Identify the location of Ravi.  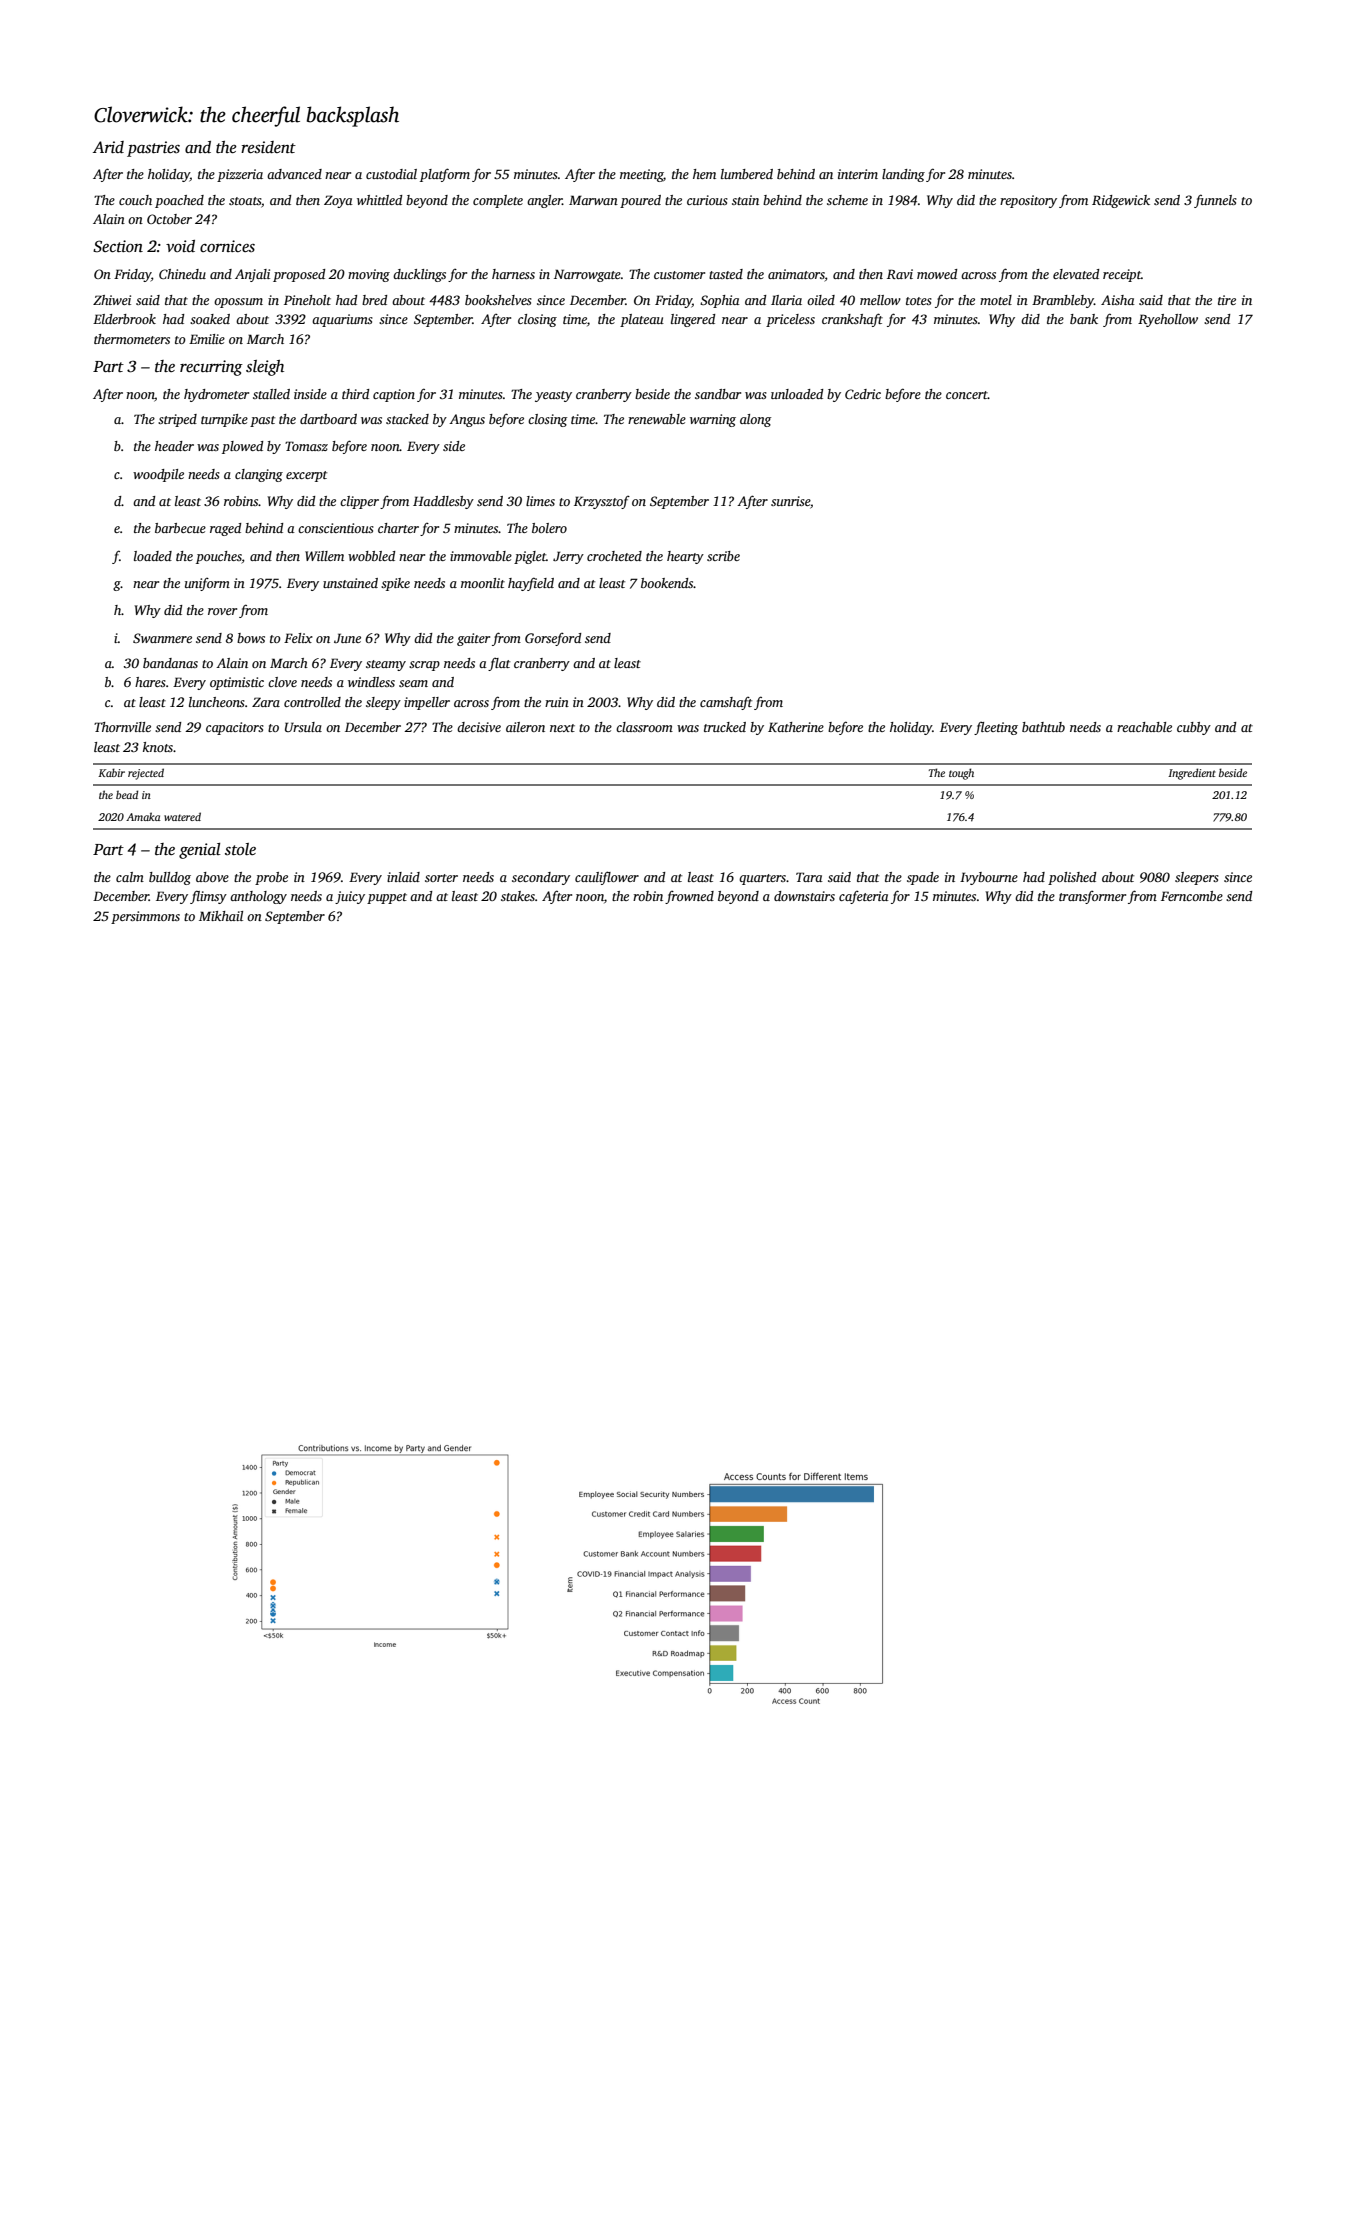
(900, 274).
